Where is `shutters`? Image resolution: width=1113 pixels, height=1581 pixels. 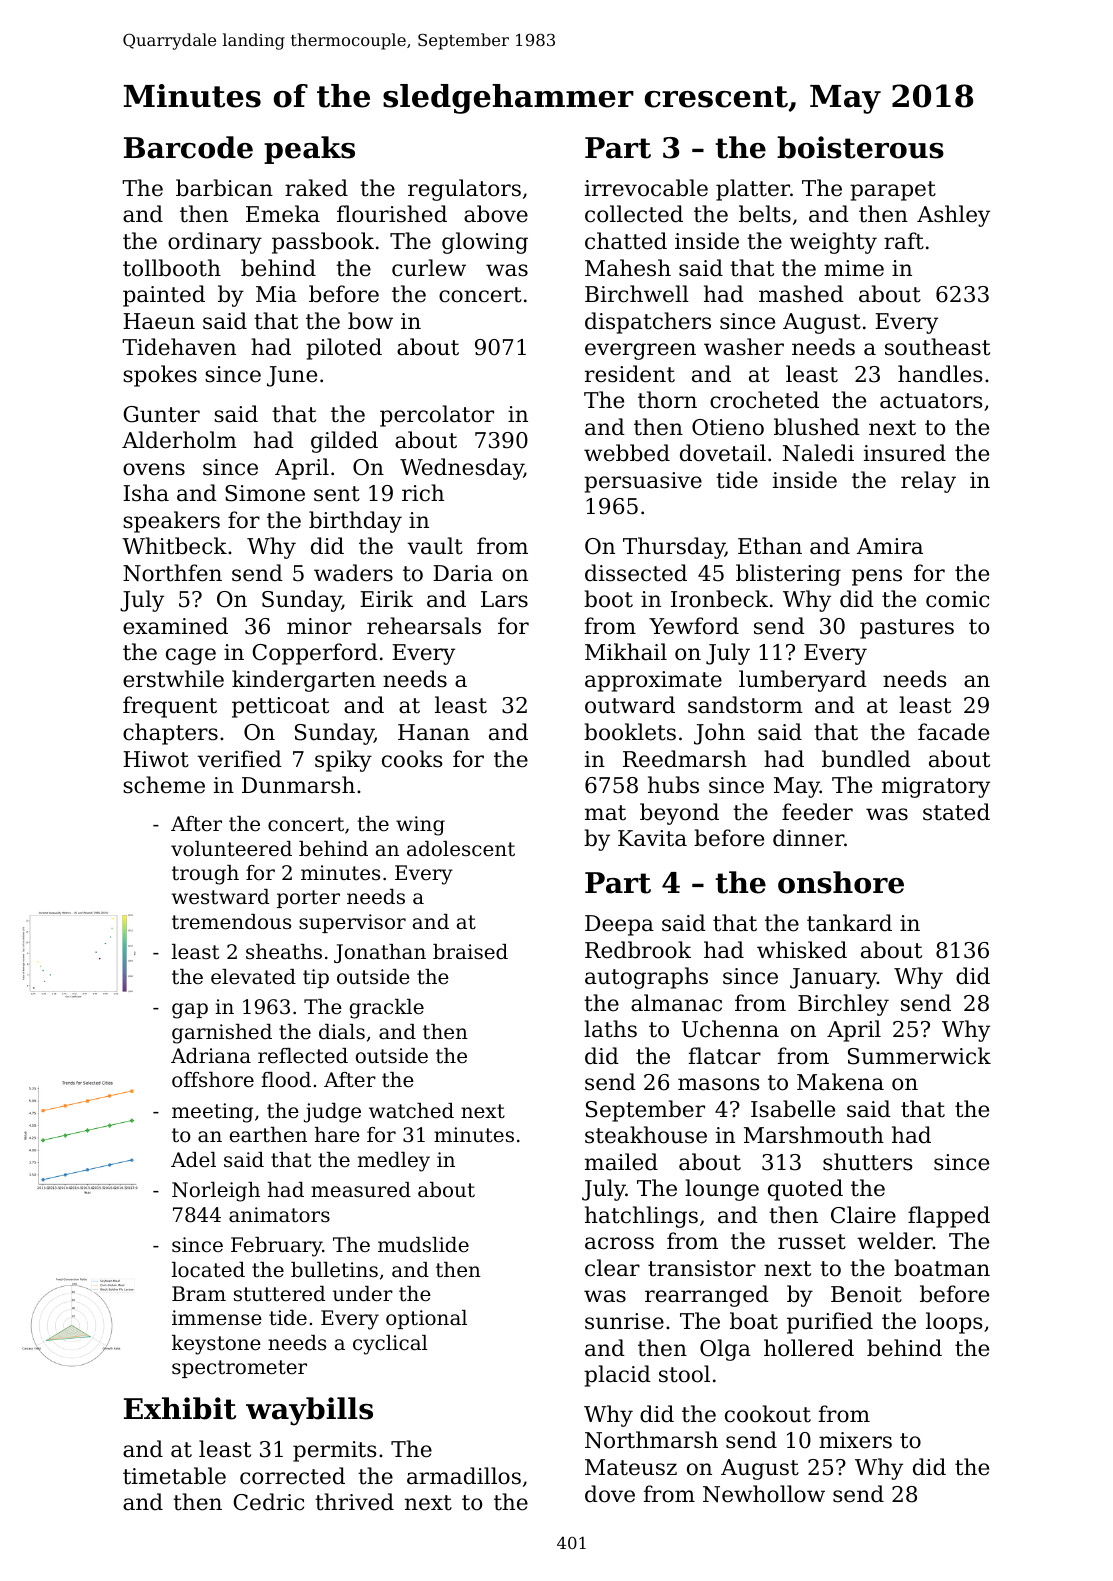 shutters is located at coordinates (867, 1162).
